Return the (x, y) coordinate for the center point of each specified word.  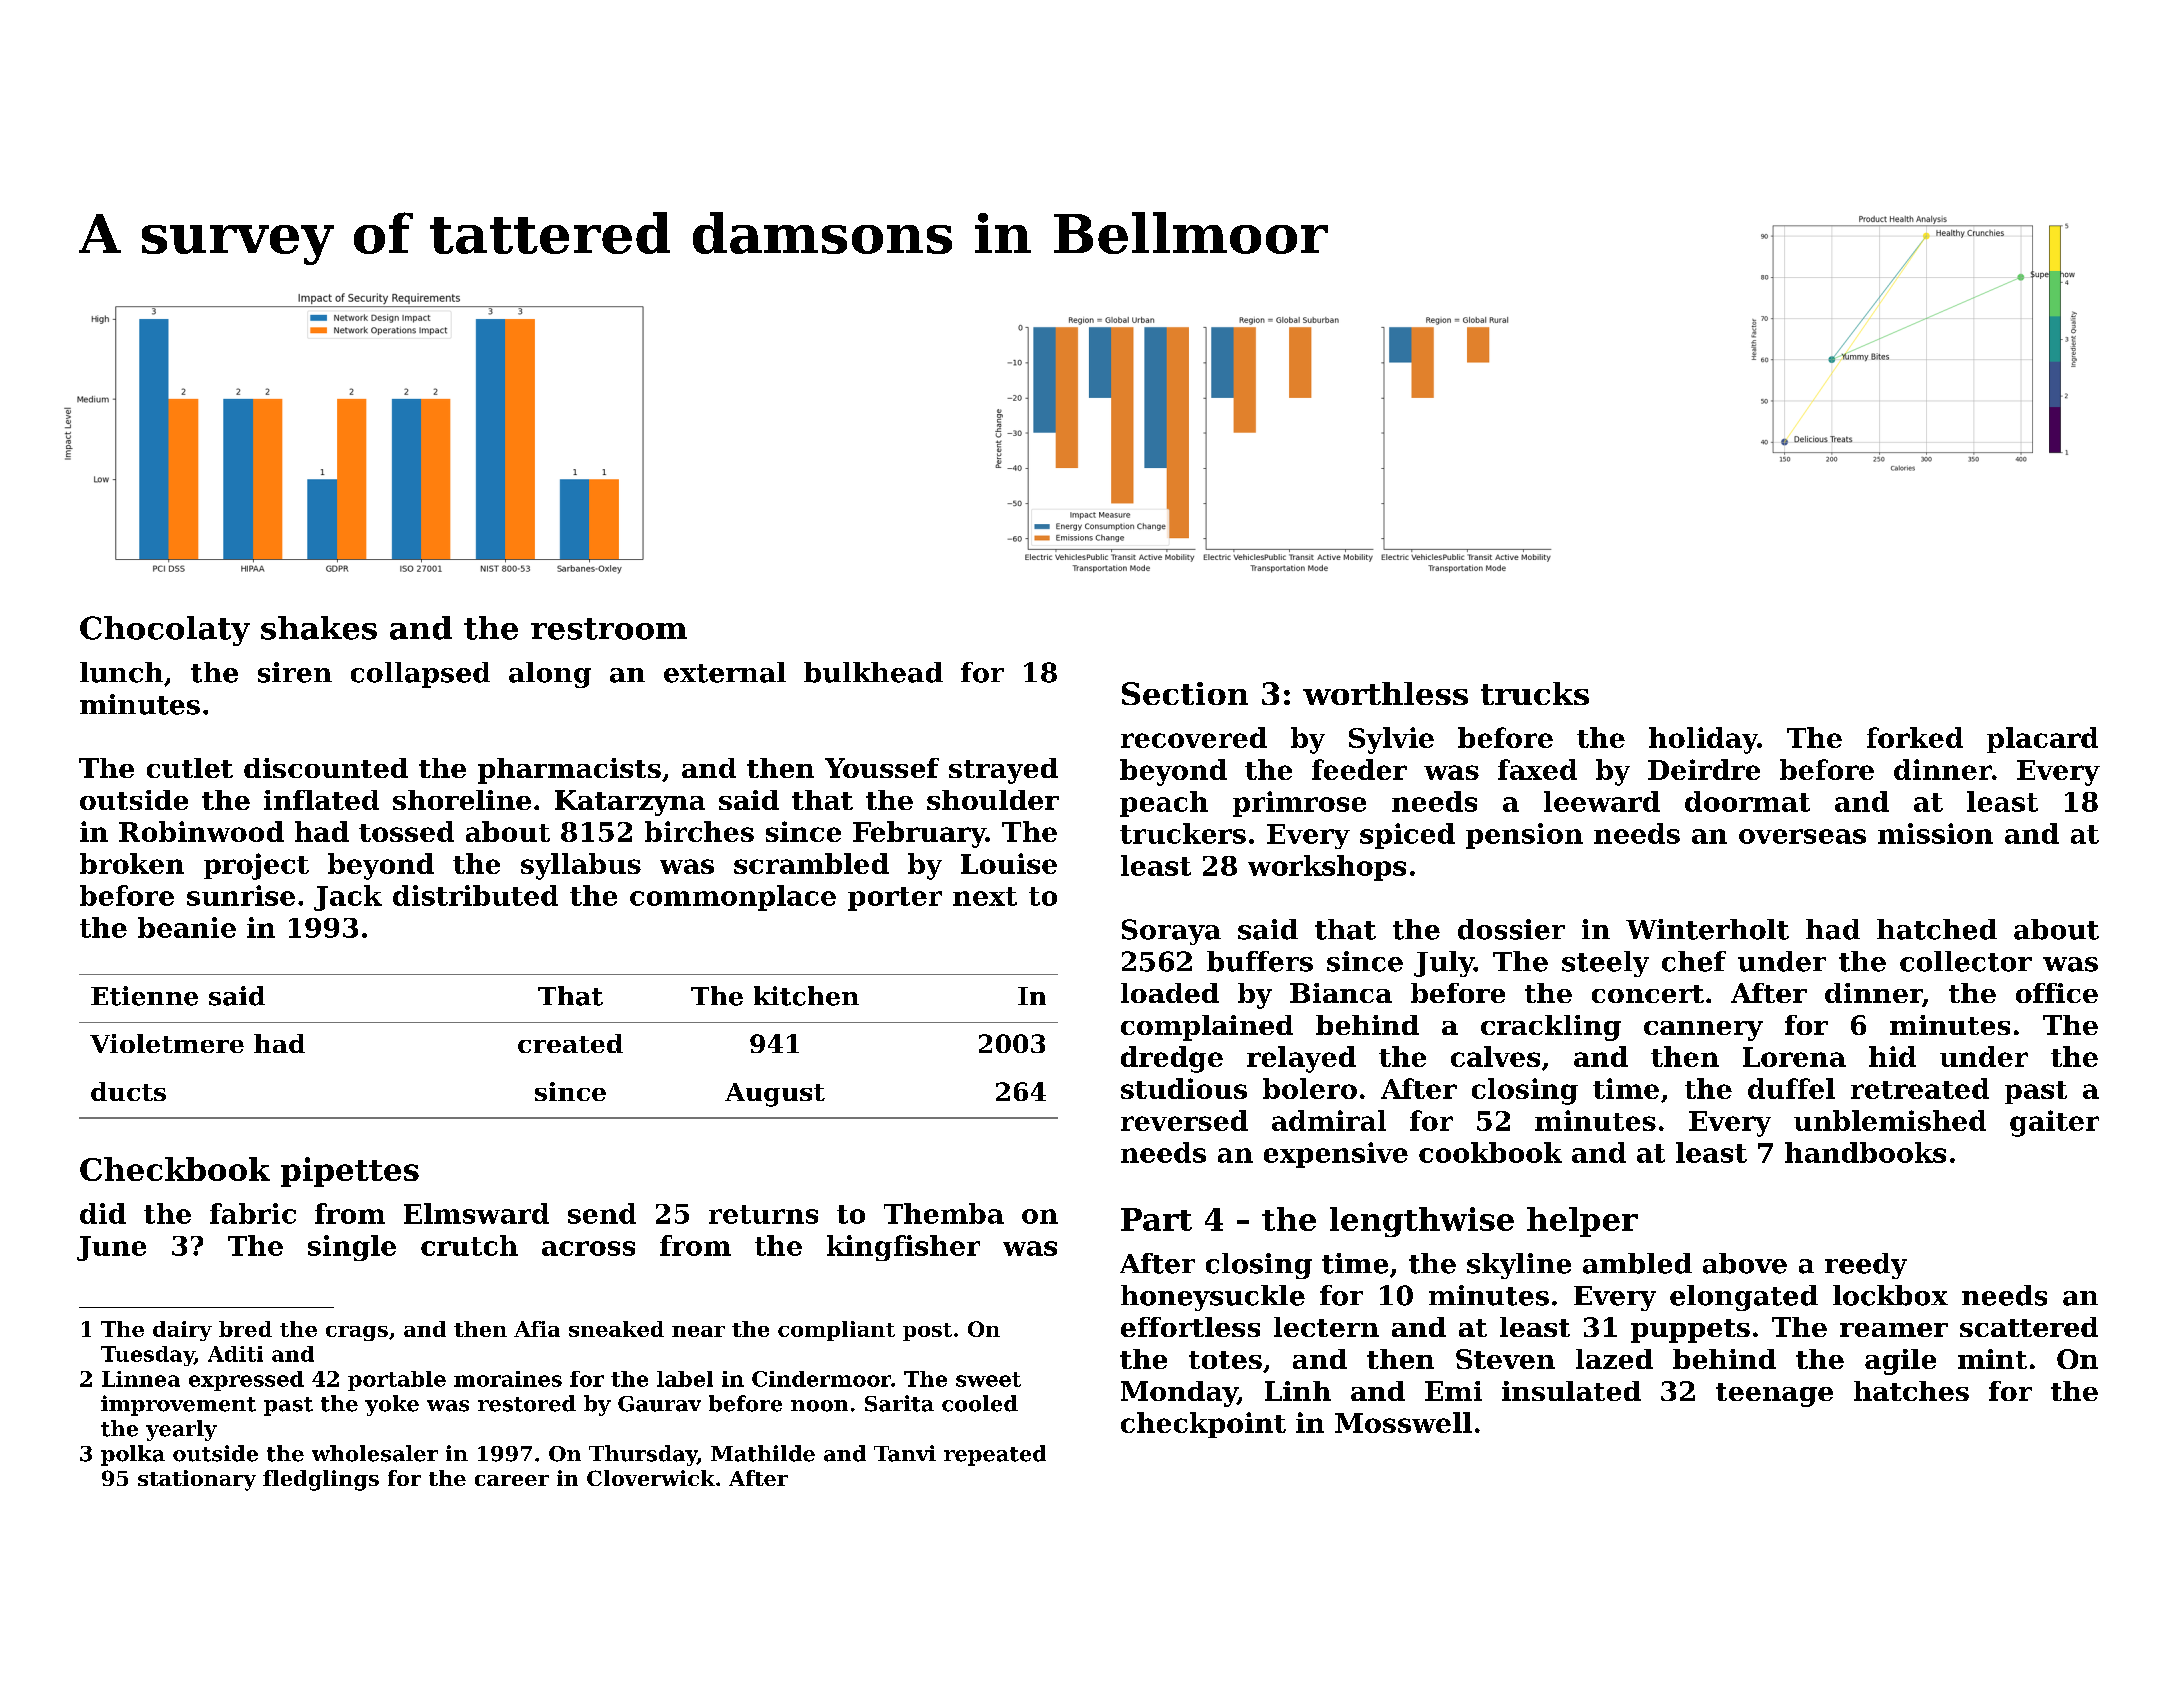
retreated (1920, 1088)
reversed (1184, 1120)
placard (2042, 740)
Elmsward (476, 1213)
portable (397, 1381)
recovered (1194, 737)
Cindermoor (821, 1379)
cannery (1703, 1031)
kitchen (806, 996)
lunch (121, 672)
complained (1207, 1028)
